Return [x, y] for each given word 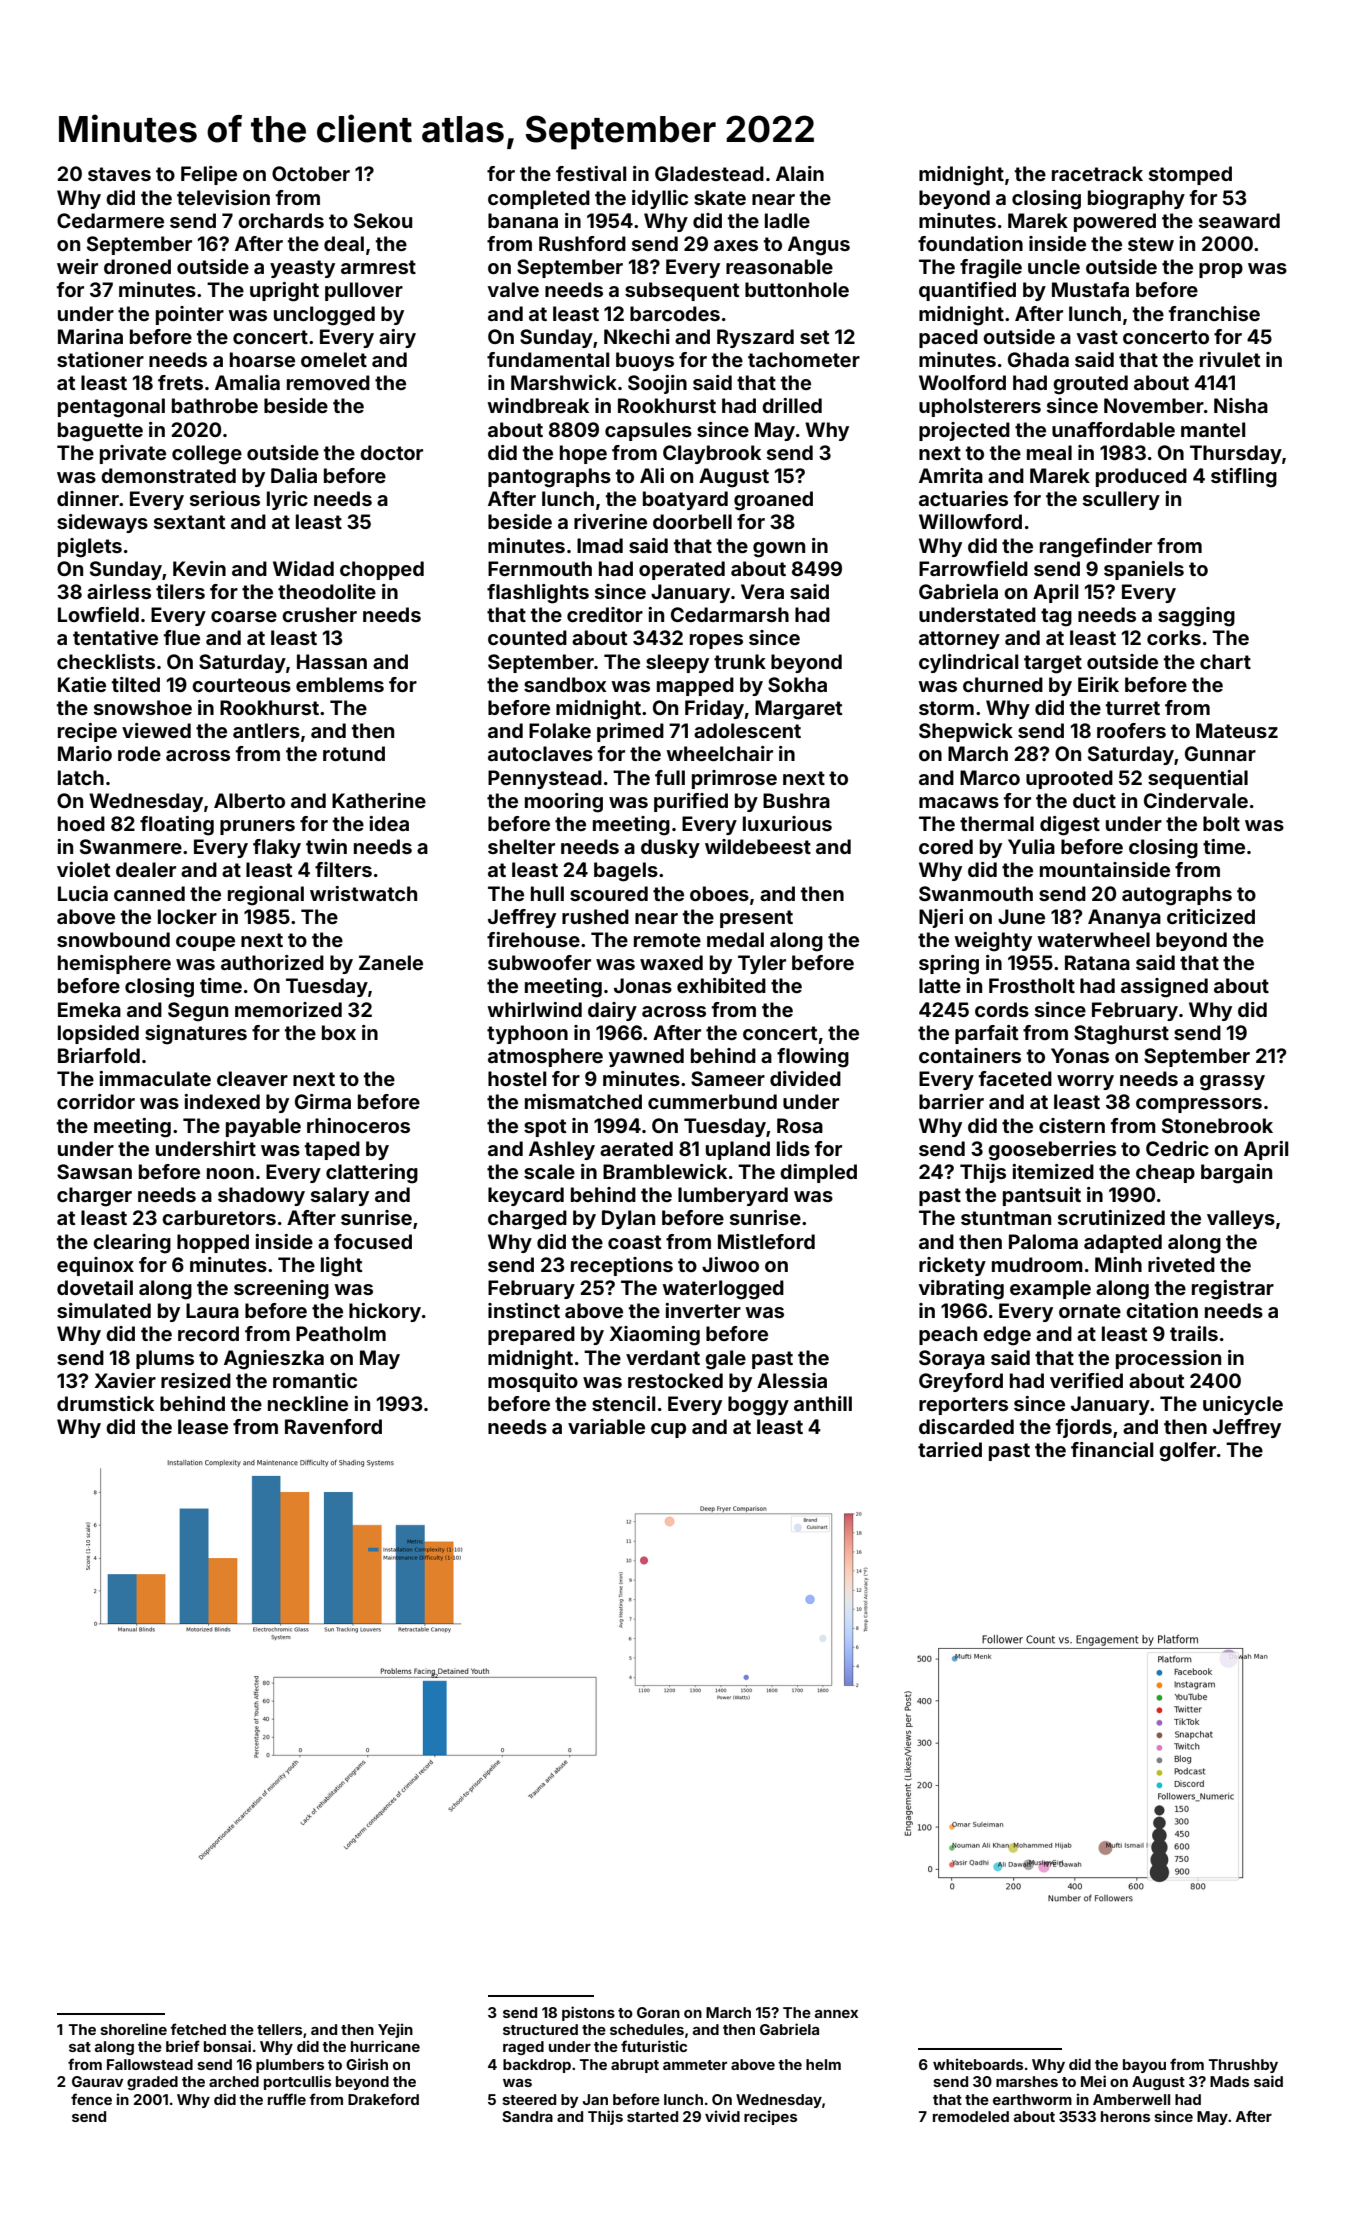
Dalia [294, 475]
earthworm [1032, 2099]
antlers [266, 730]
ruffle [287, 2099]
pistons [588, 2013]
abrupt [635, 2066]
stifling [1244, 478]
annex [836, 2014]
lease [203, 1426]
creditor [605, 614]
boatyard [685, 500]
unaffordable [1113, 429]
